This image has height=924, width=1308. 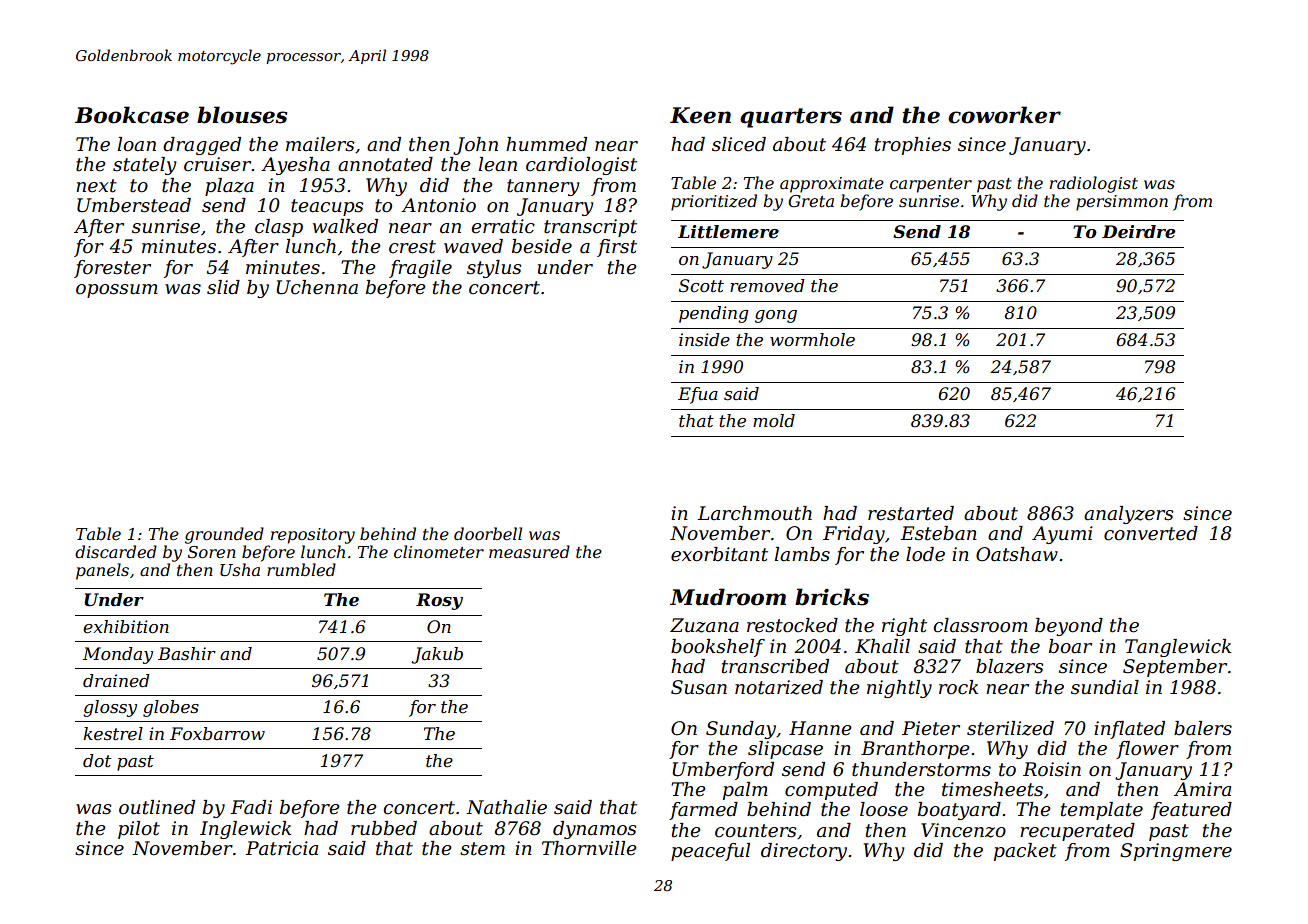 What do you see at coordinates (719, 554) in the image?
I see `exorbitant` at bounding box center [719, 554].
